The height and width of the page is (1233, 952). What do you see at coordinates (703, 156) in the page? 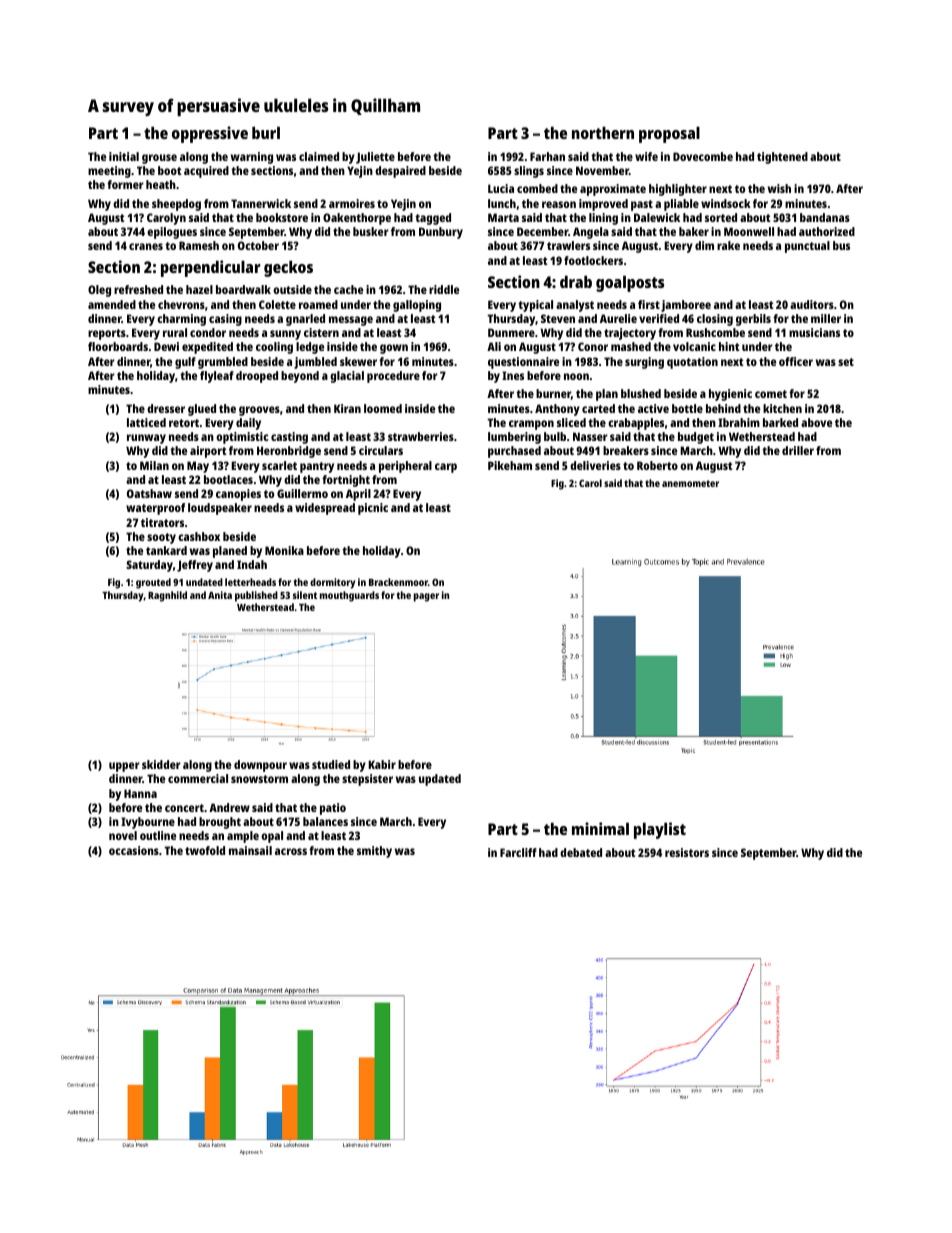
I see `Dovecombe` at bounding box center [703, 156].
